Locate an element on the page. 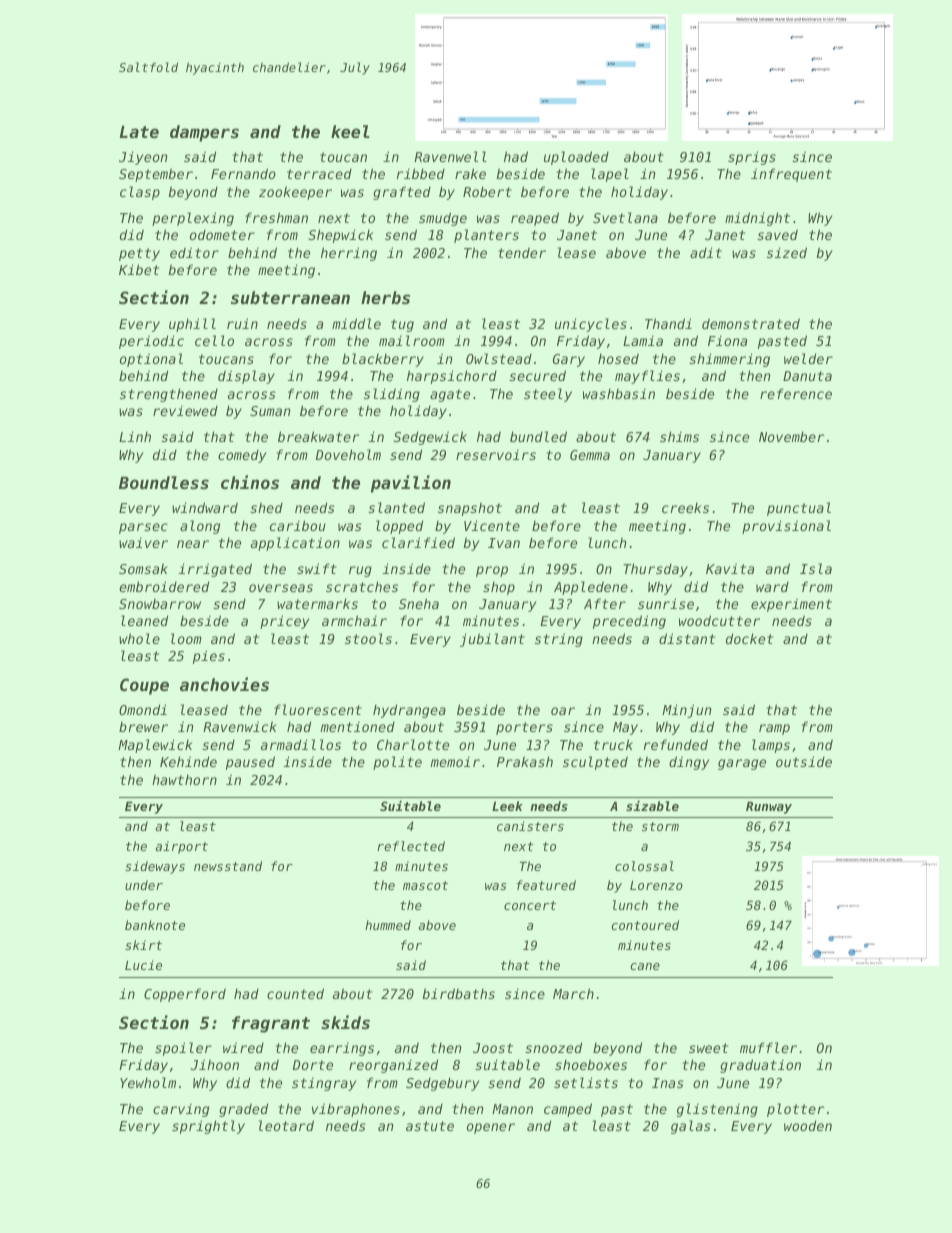 This image has height=1233, width=952. sweet is located at coordinates (708, 1048).
